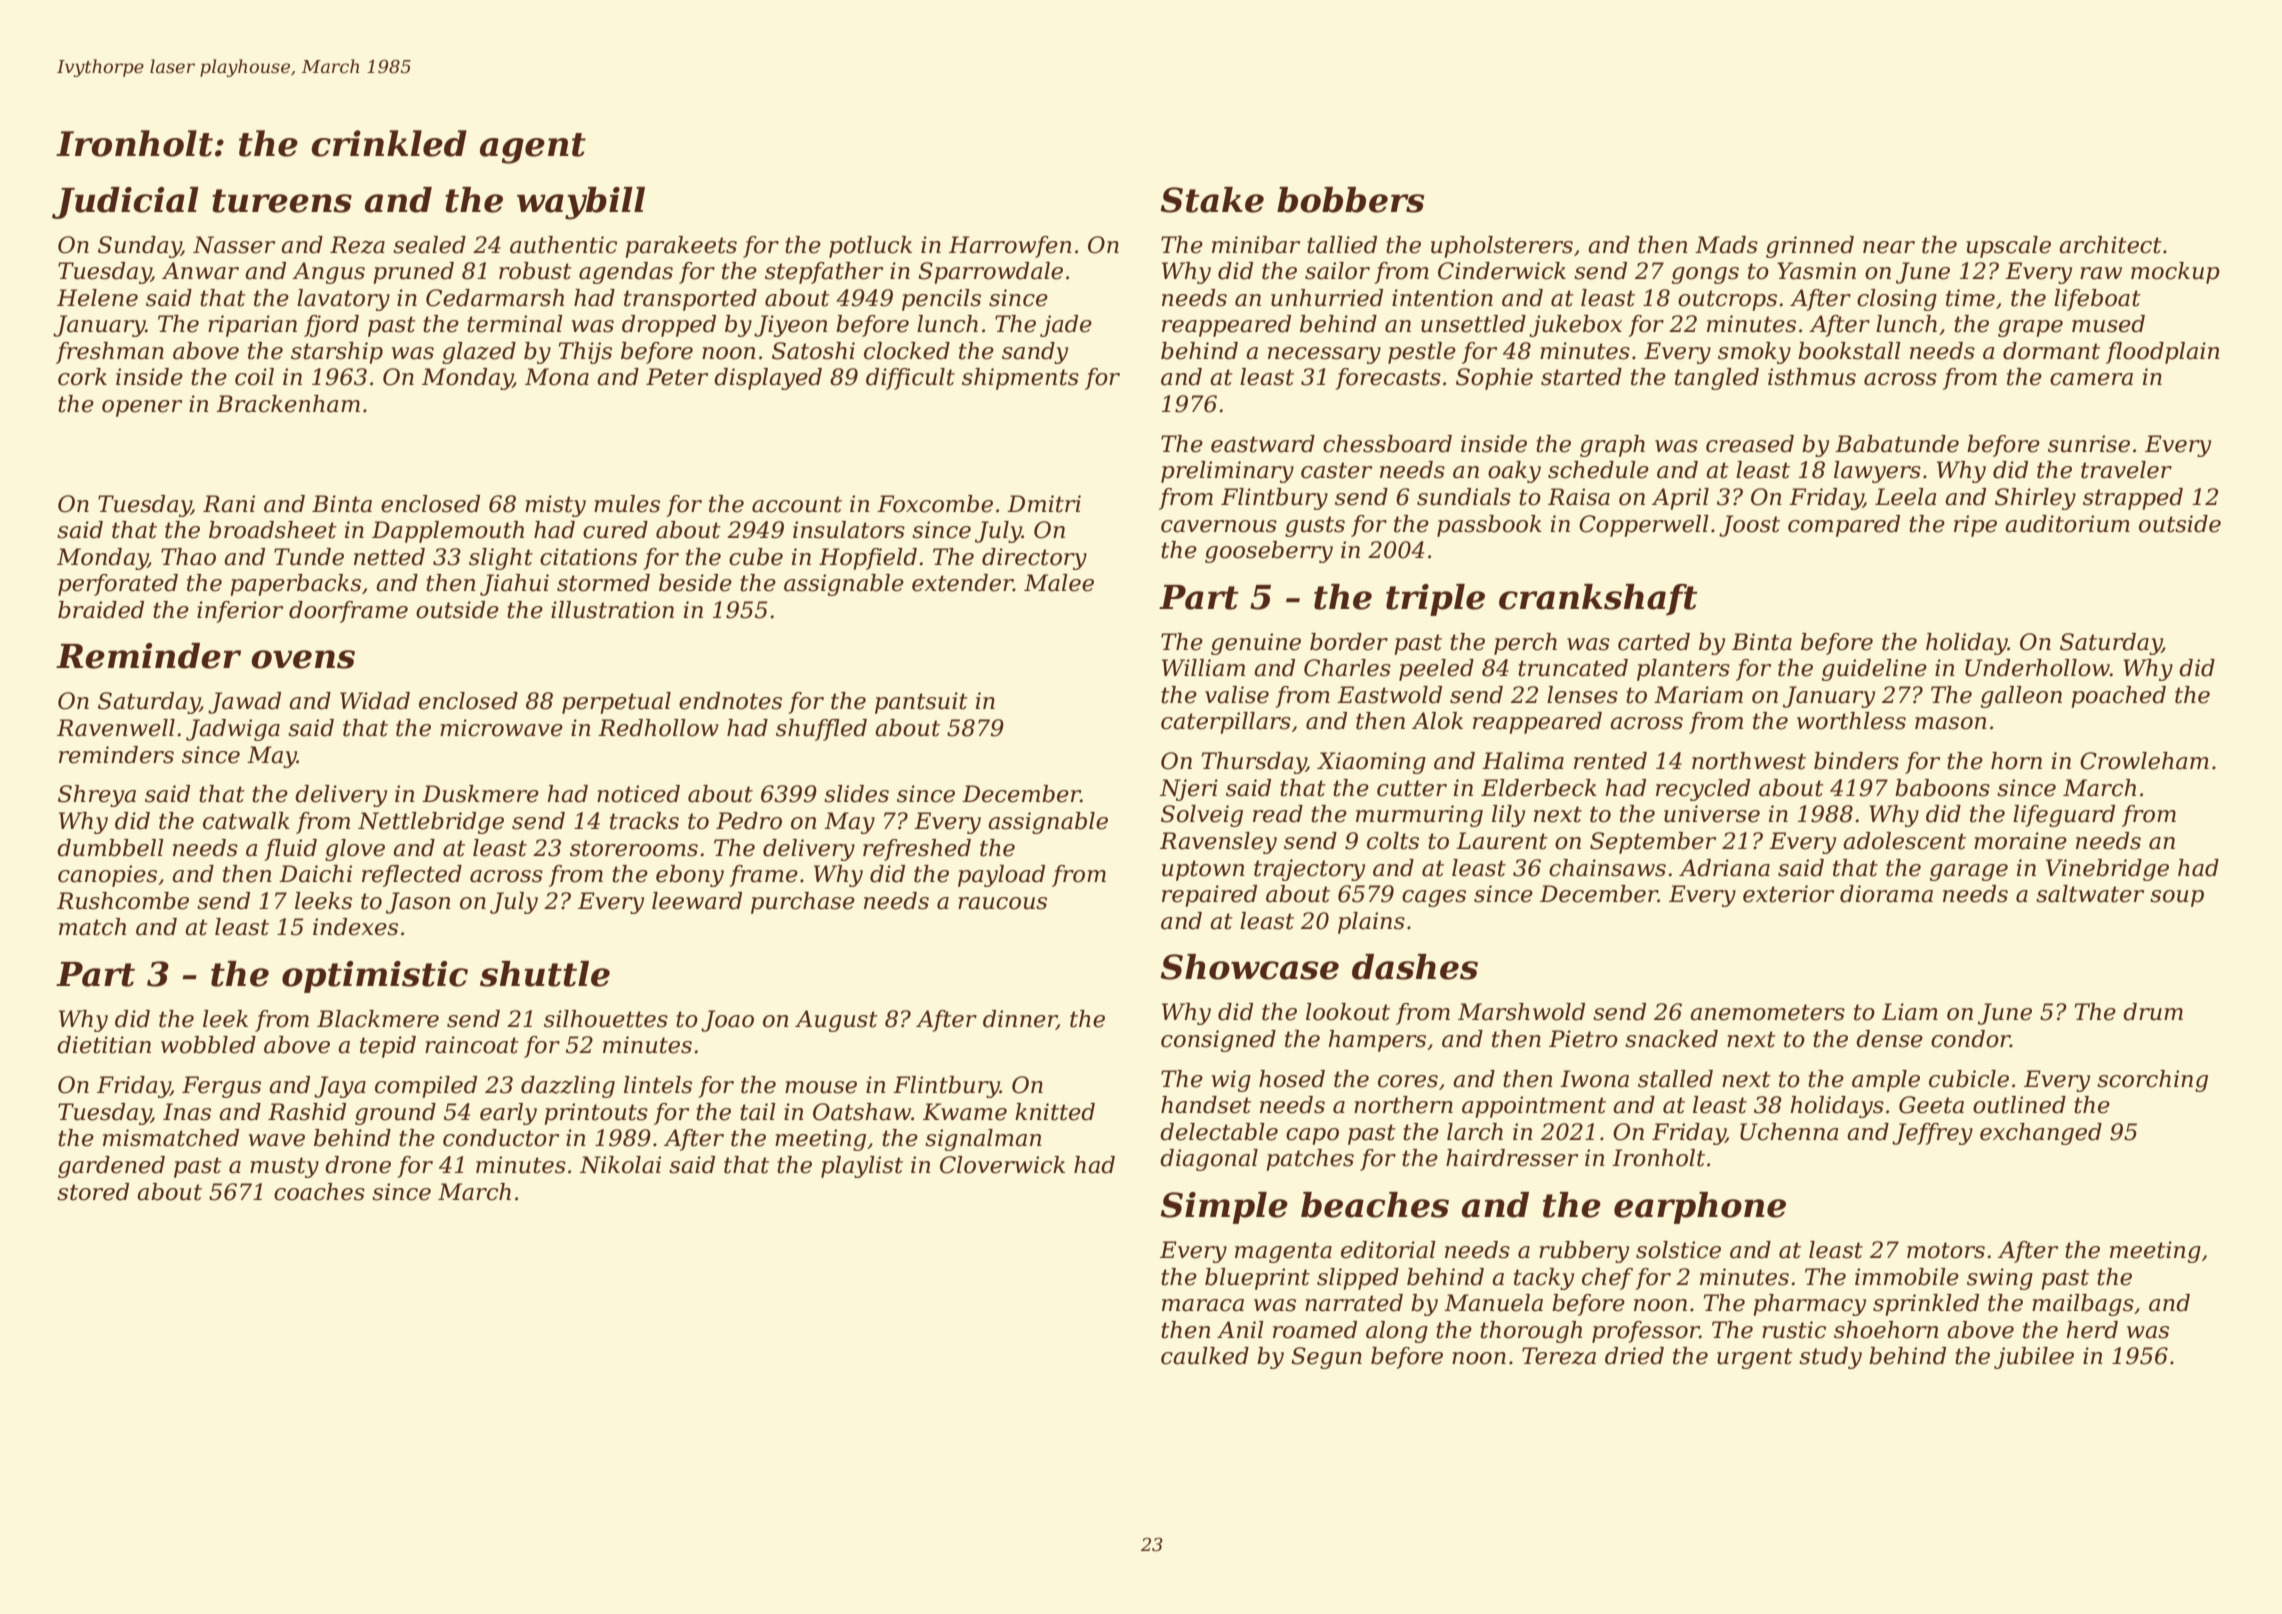  Describe the element at coordinates (1218, 843) in the screenshot. I see `Ravensley` at that location.
